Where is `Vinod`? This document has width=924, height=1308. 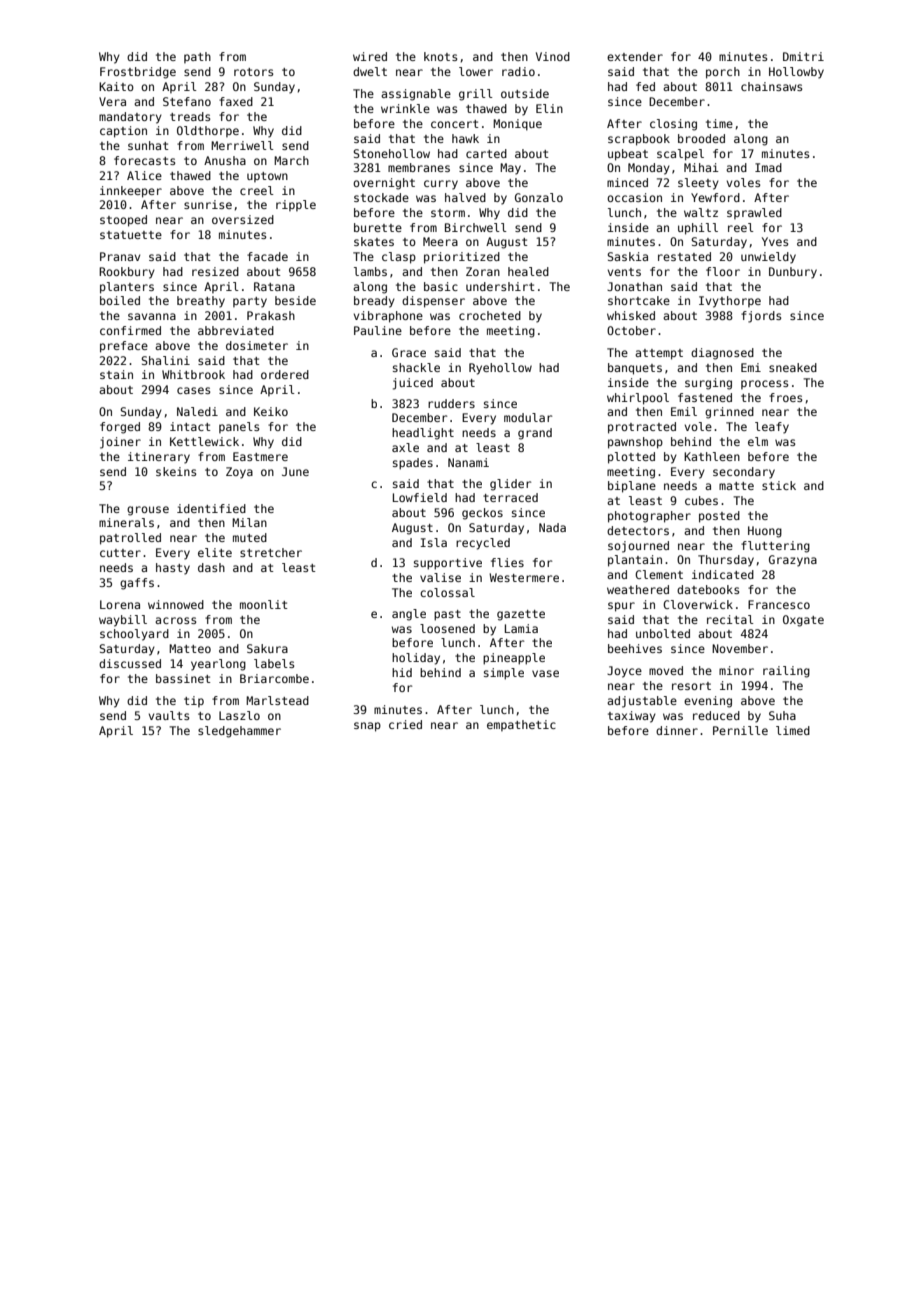 Vinod is located at coordinates (553, 56).
